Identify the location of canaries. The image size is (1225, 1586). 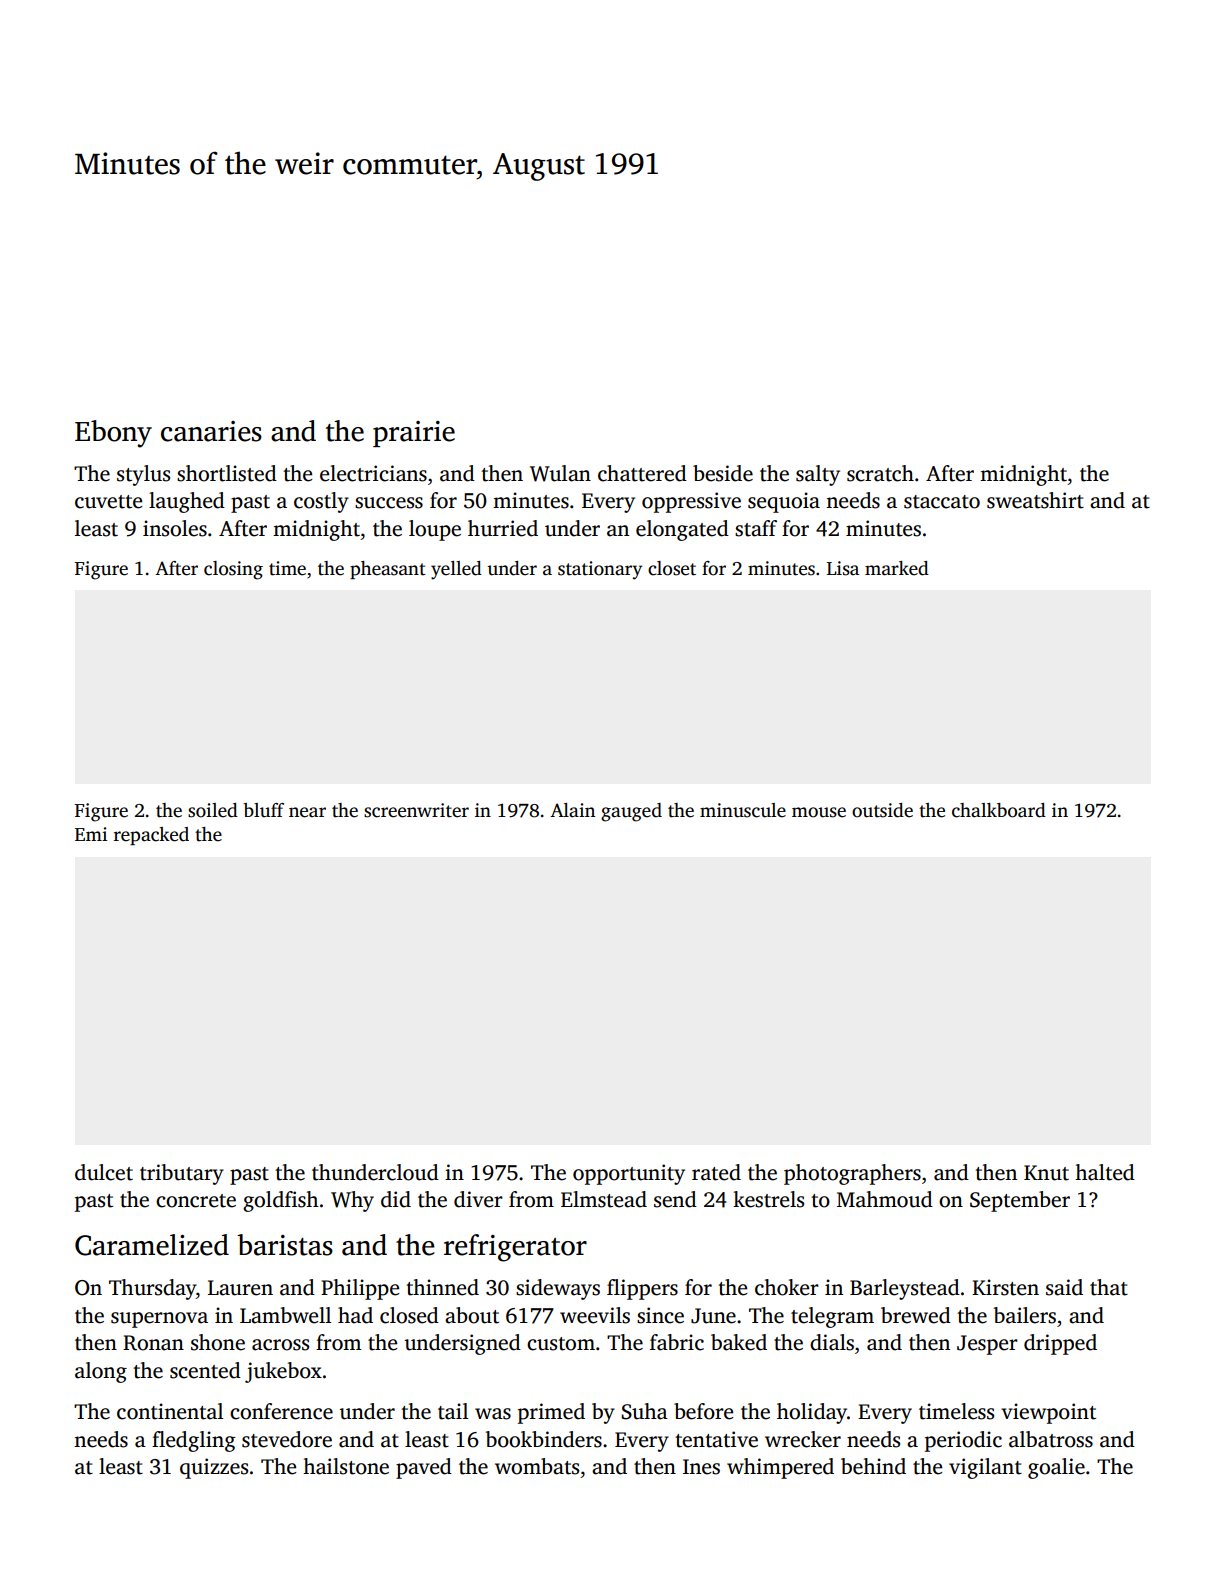
(211, 431).
